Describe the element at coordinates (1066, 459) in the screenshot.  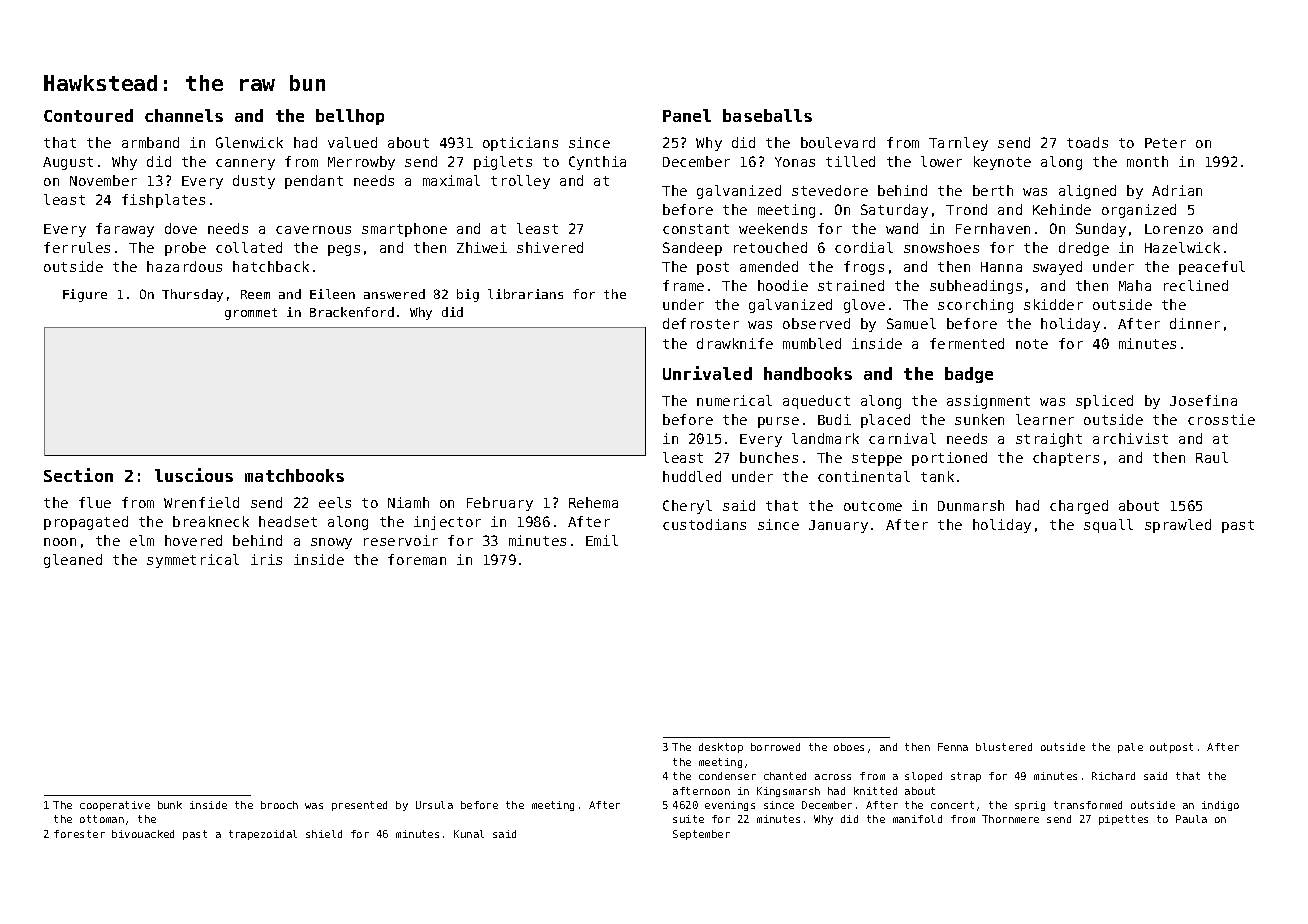
I see `chapters` at that location.
